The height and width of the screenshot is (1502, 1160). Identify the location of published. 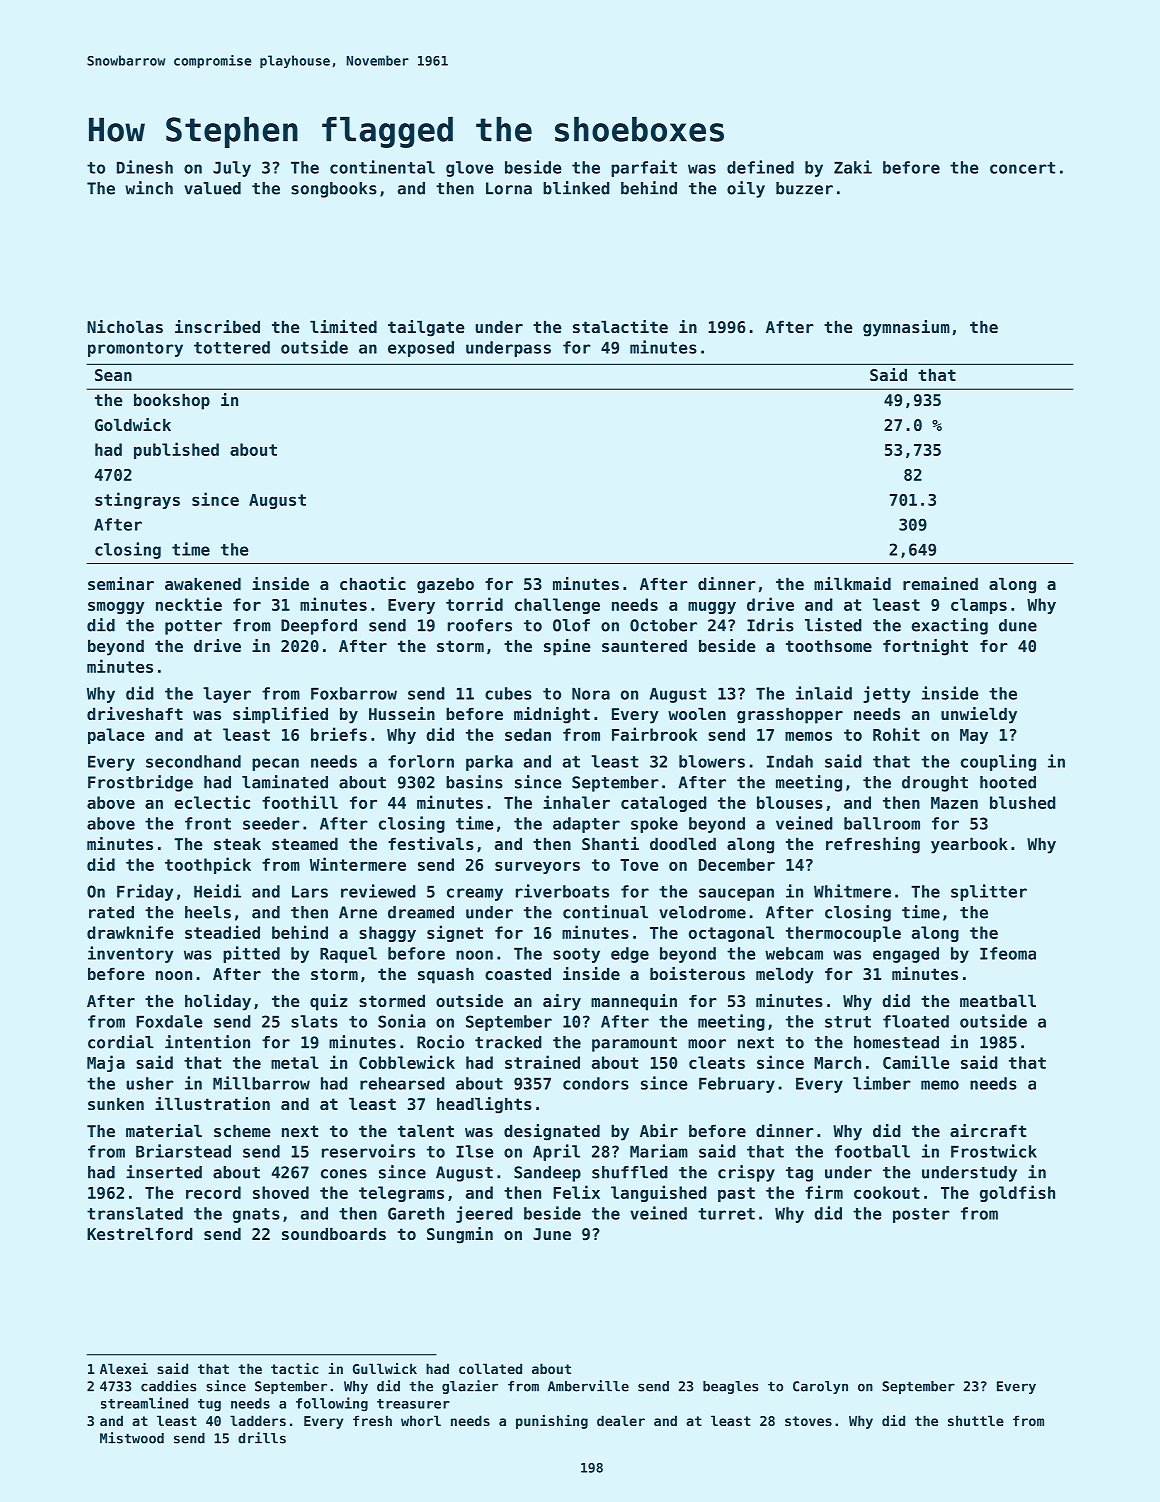
(176, 450).
